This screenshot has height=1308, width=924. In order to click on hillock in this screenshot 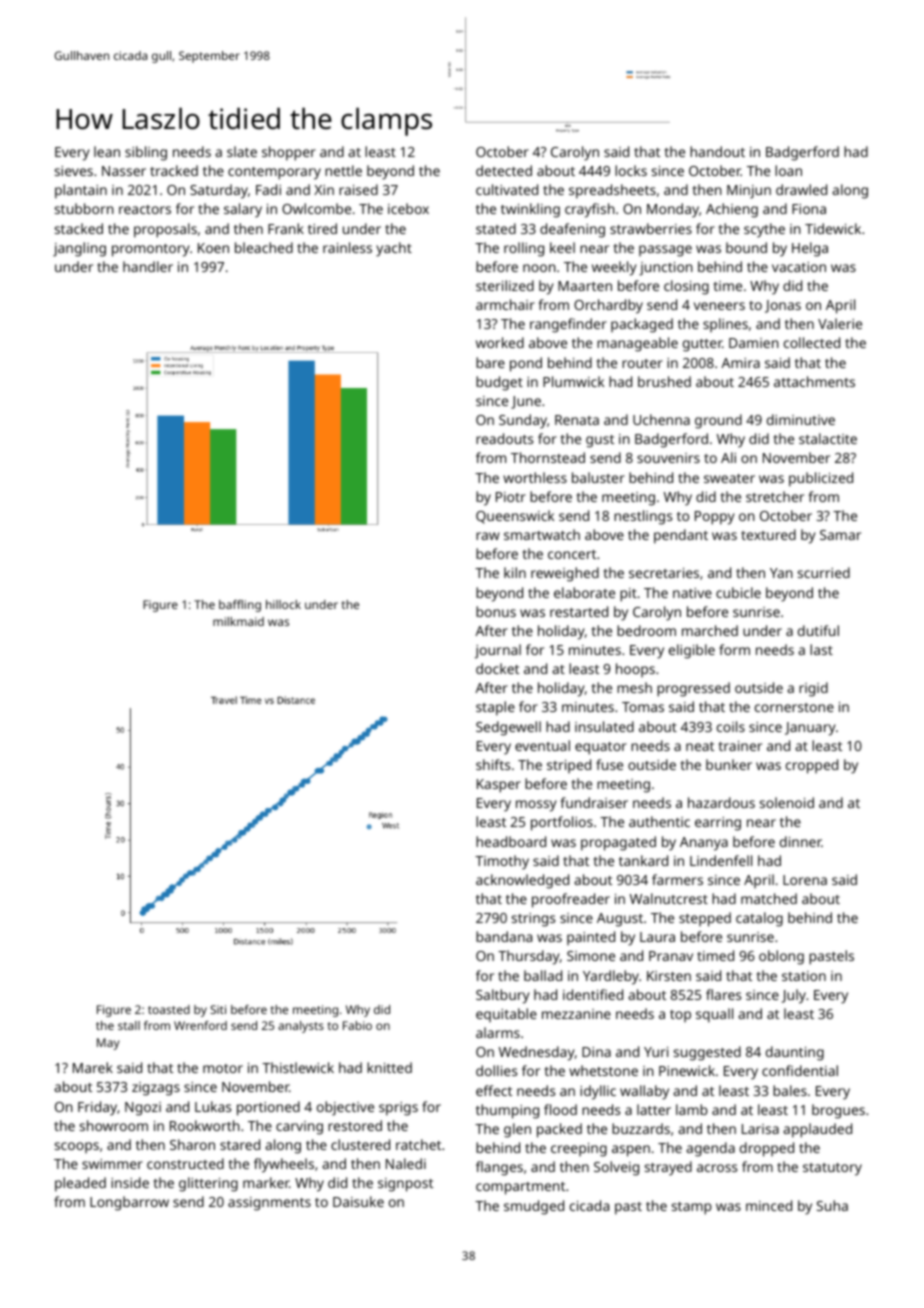, I will do `click(283, 604)`.
